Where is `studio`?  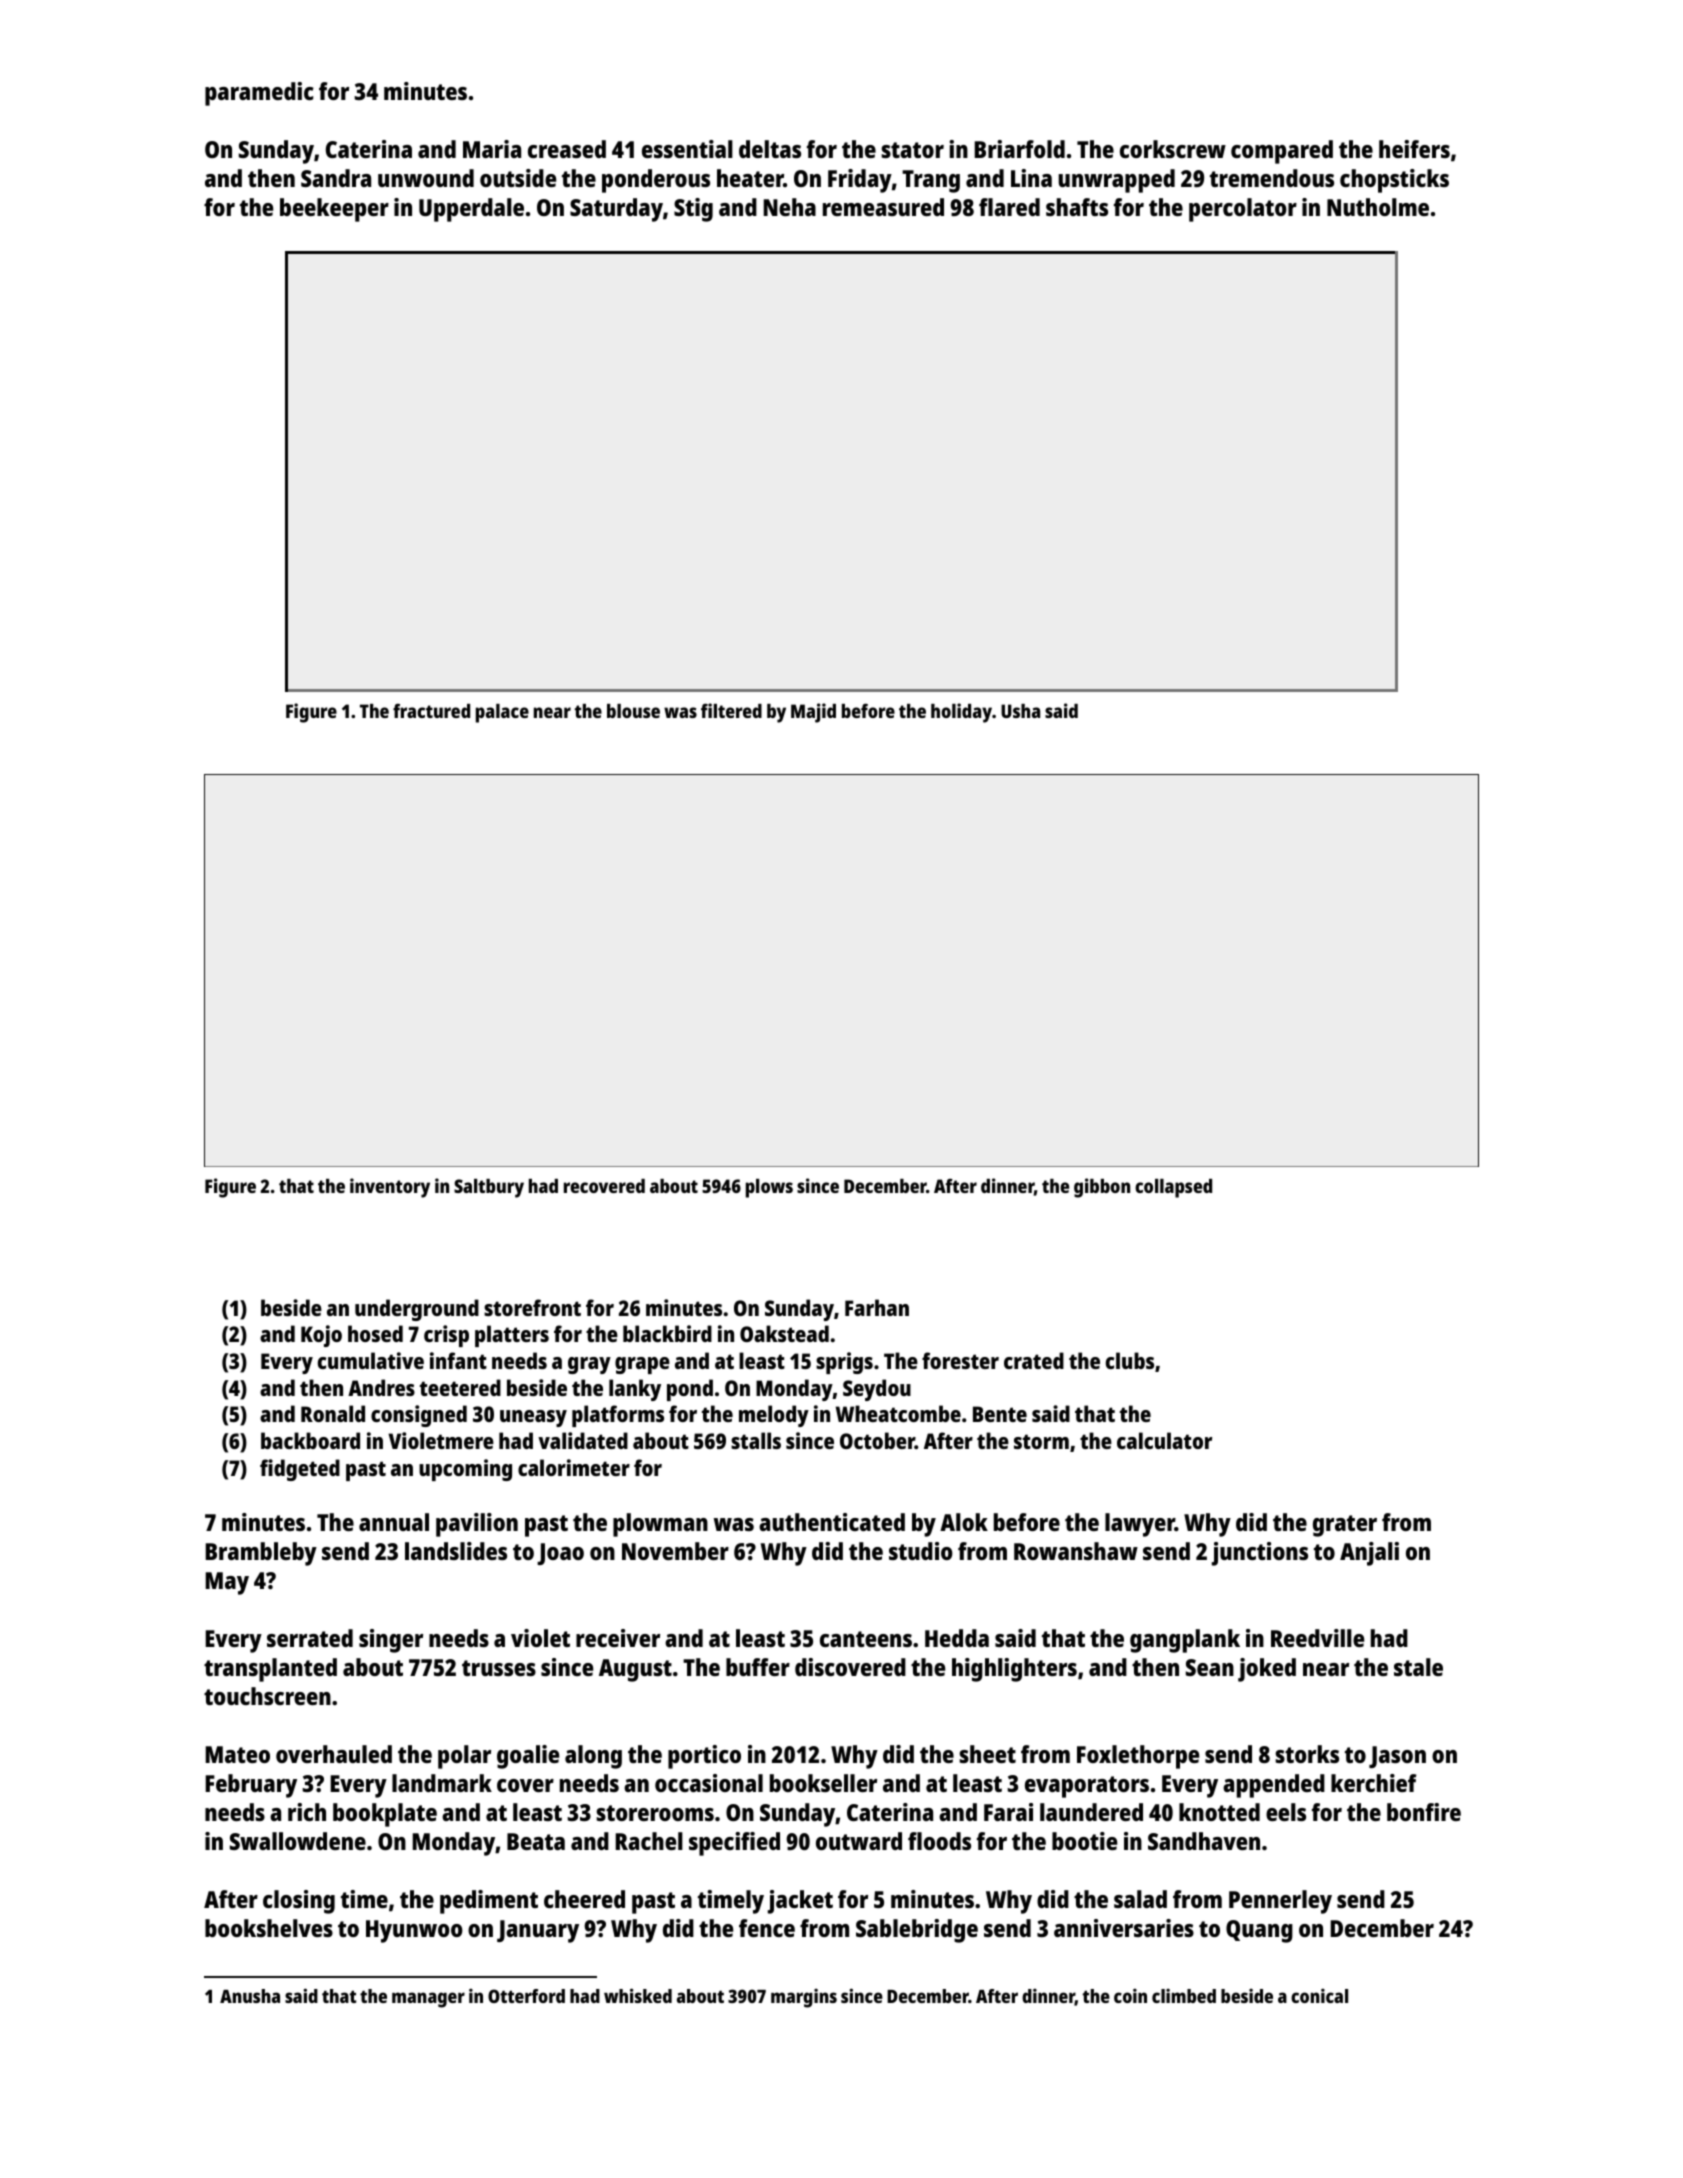 studio is located at coordinates (921, 1551).
